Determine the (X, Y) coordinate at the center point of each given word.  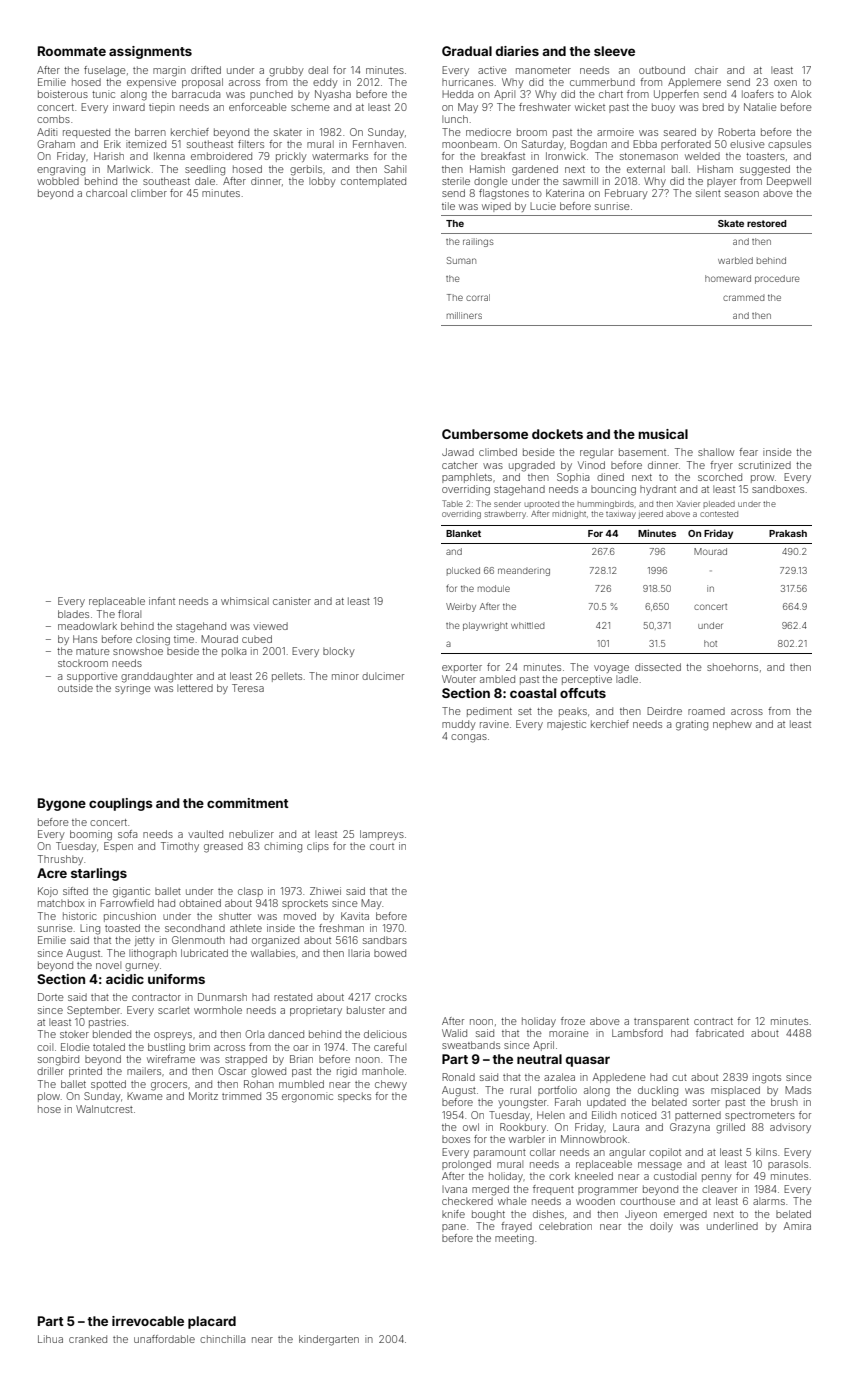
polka (234, 652)
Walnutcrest (104, 1109)
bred (713, 107)
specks (354, 1097)
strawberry (505, 515)
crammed (744, 297)
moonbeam (469, 144)
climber (149, 193)
